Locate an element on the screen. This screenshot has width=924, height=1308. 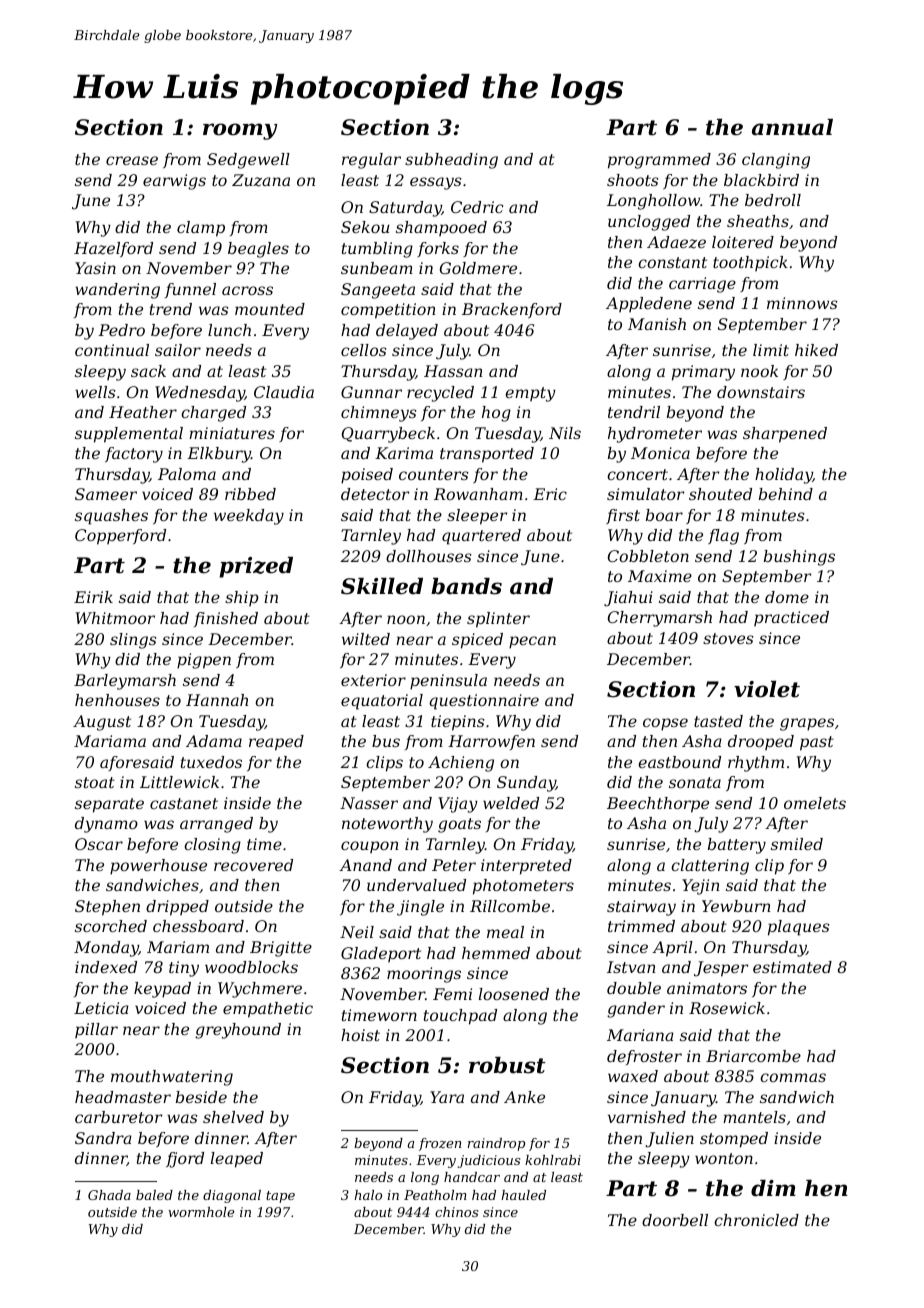
loitered is located at coordinates (743, 242).
